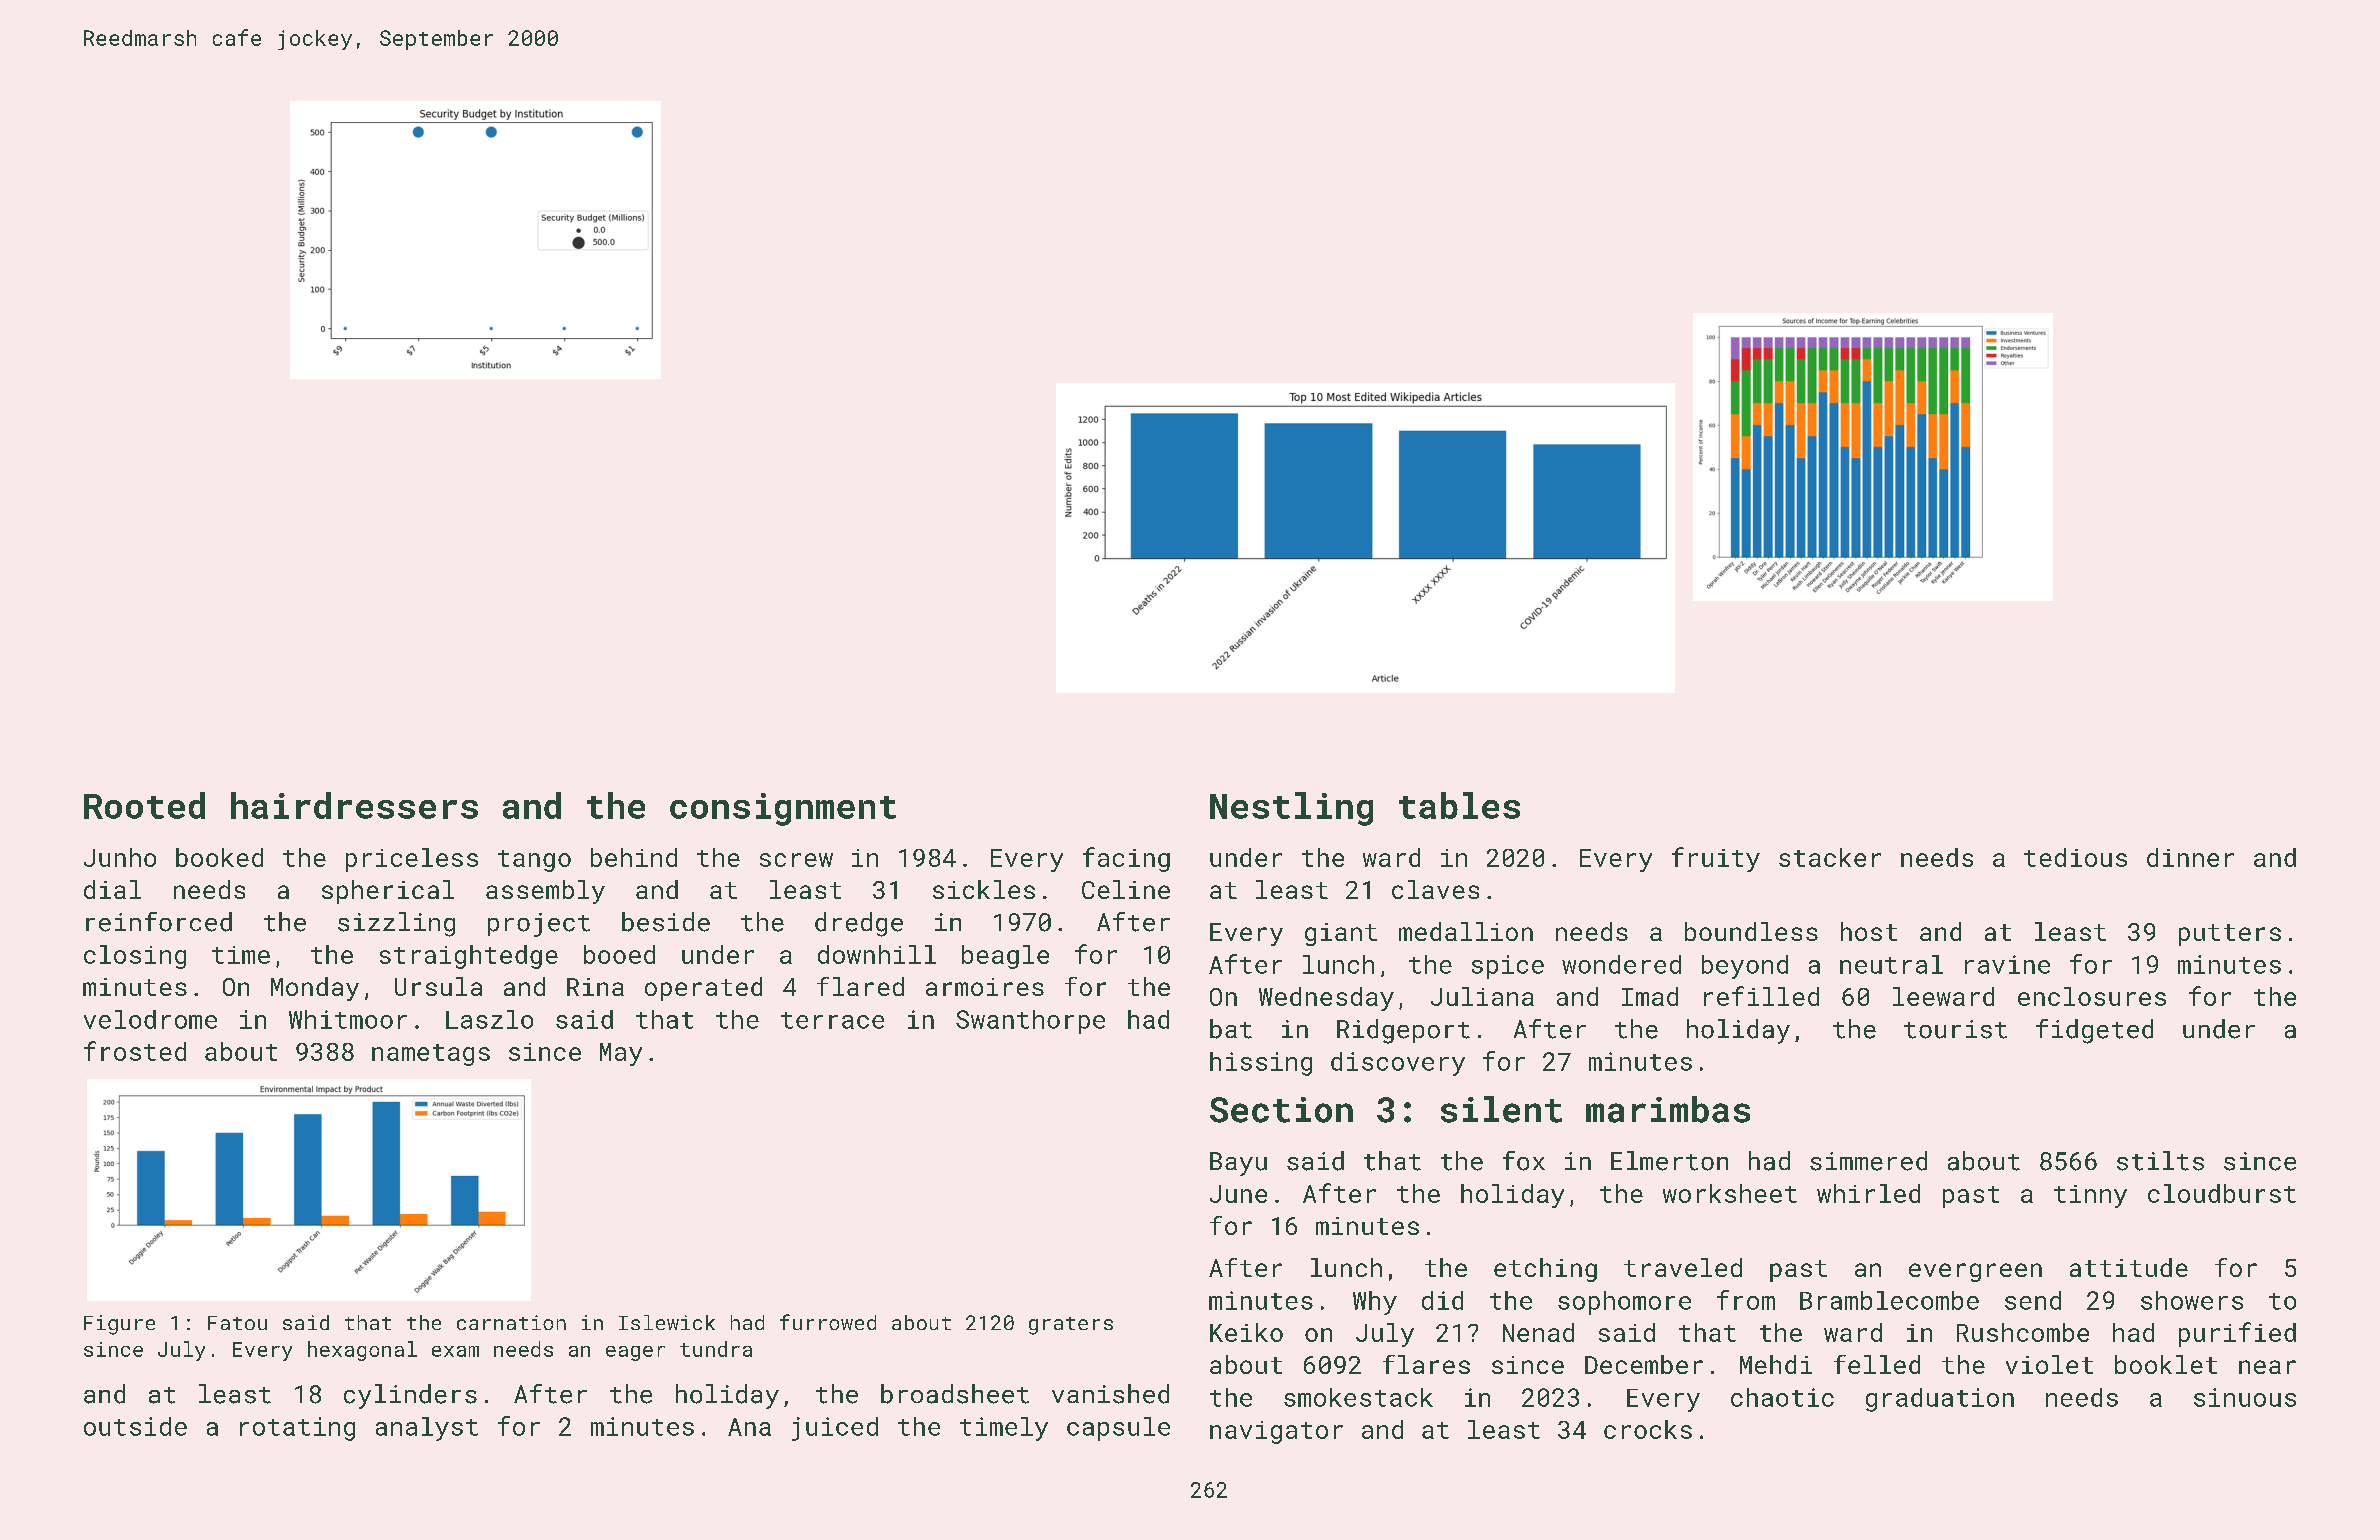 Image resolution: width=2380 pixels, height=1540 pixels. Describe the element at coordinates (1071, 1326) in the screenshot. I see `graters` at that location.
